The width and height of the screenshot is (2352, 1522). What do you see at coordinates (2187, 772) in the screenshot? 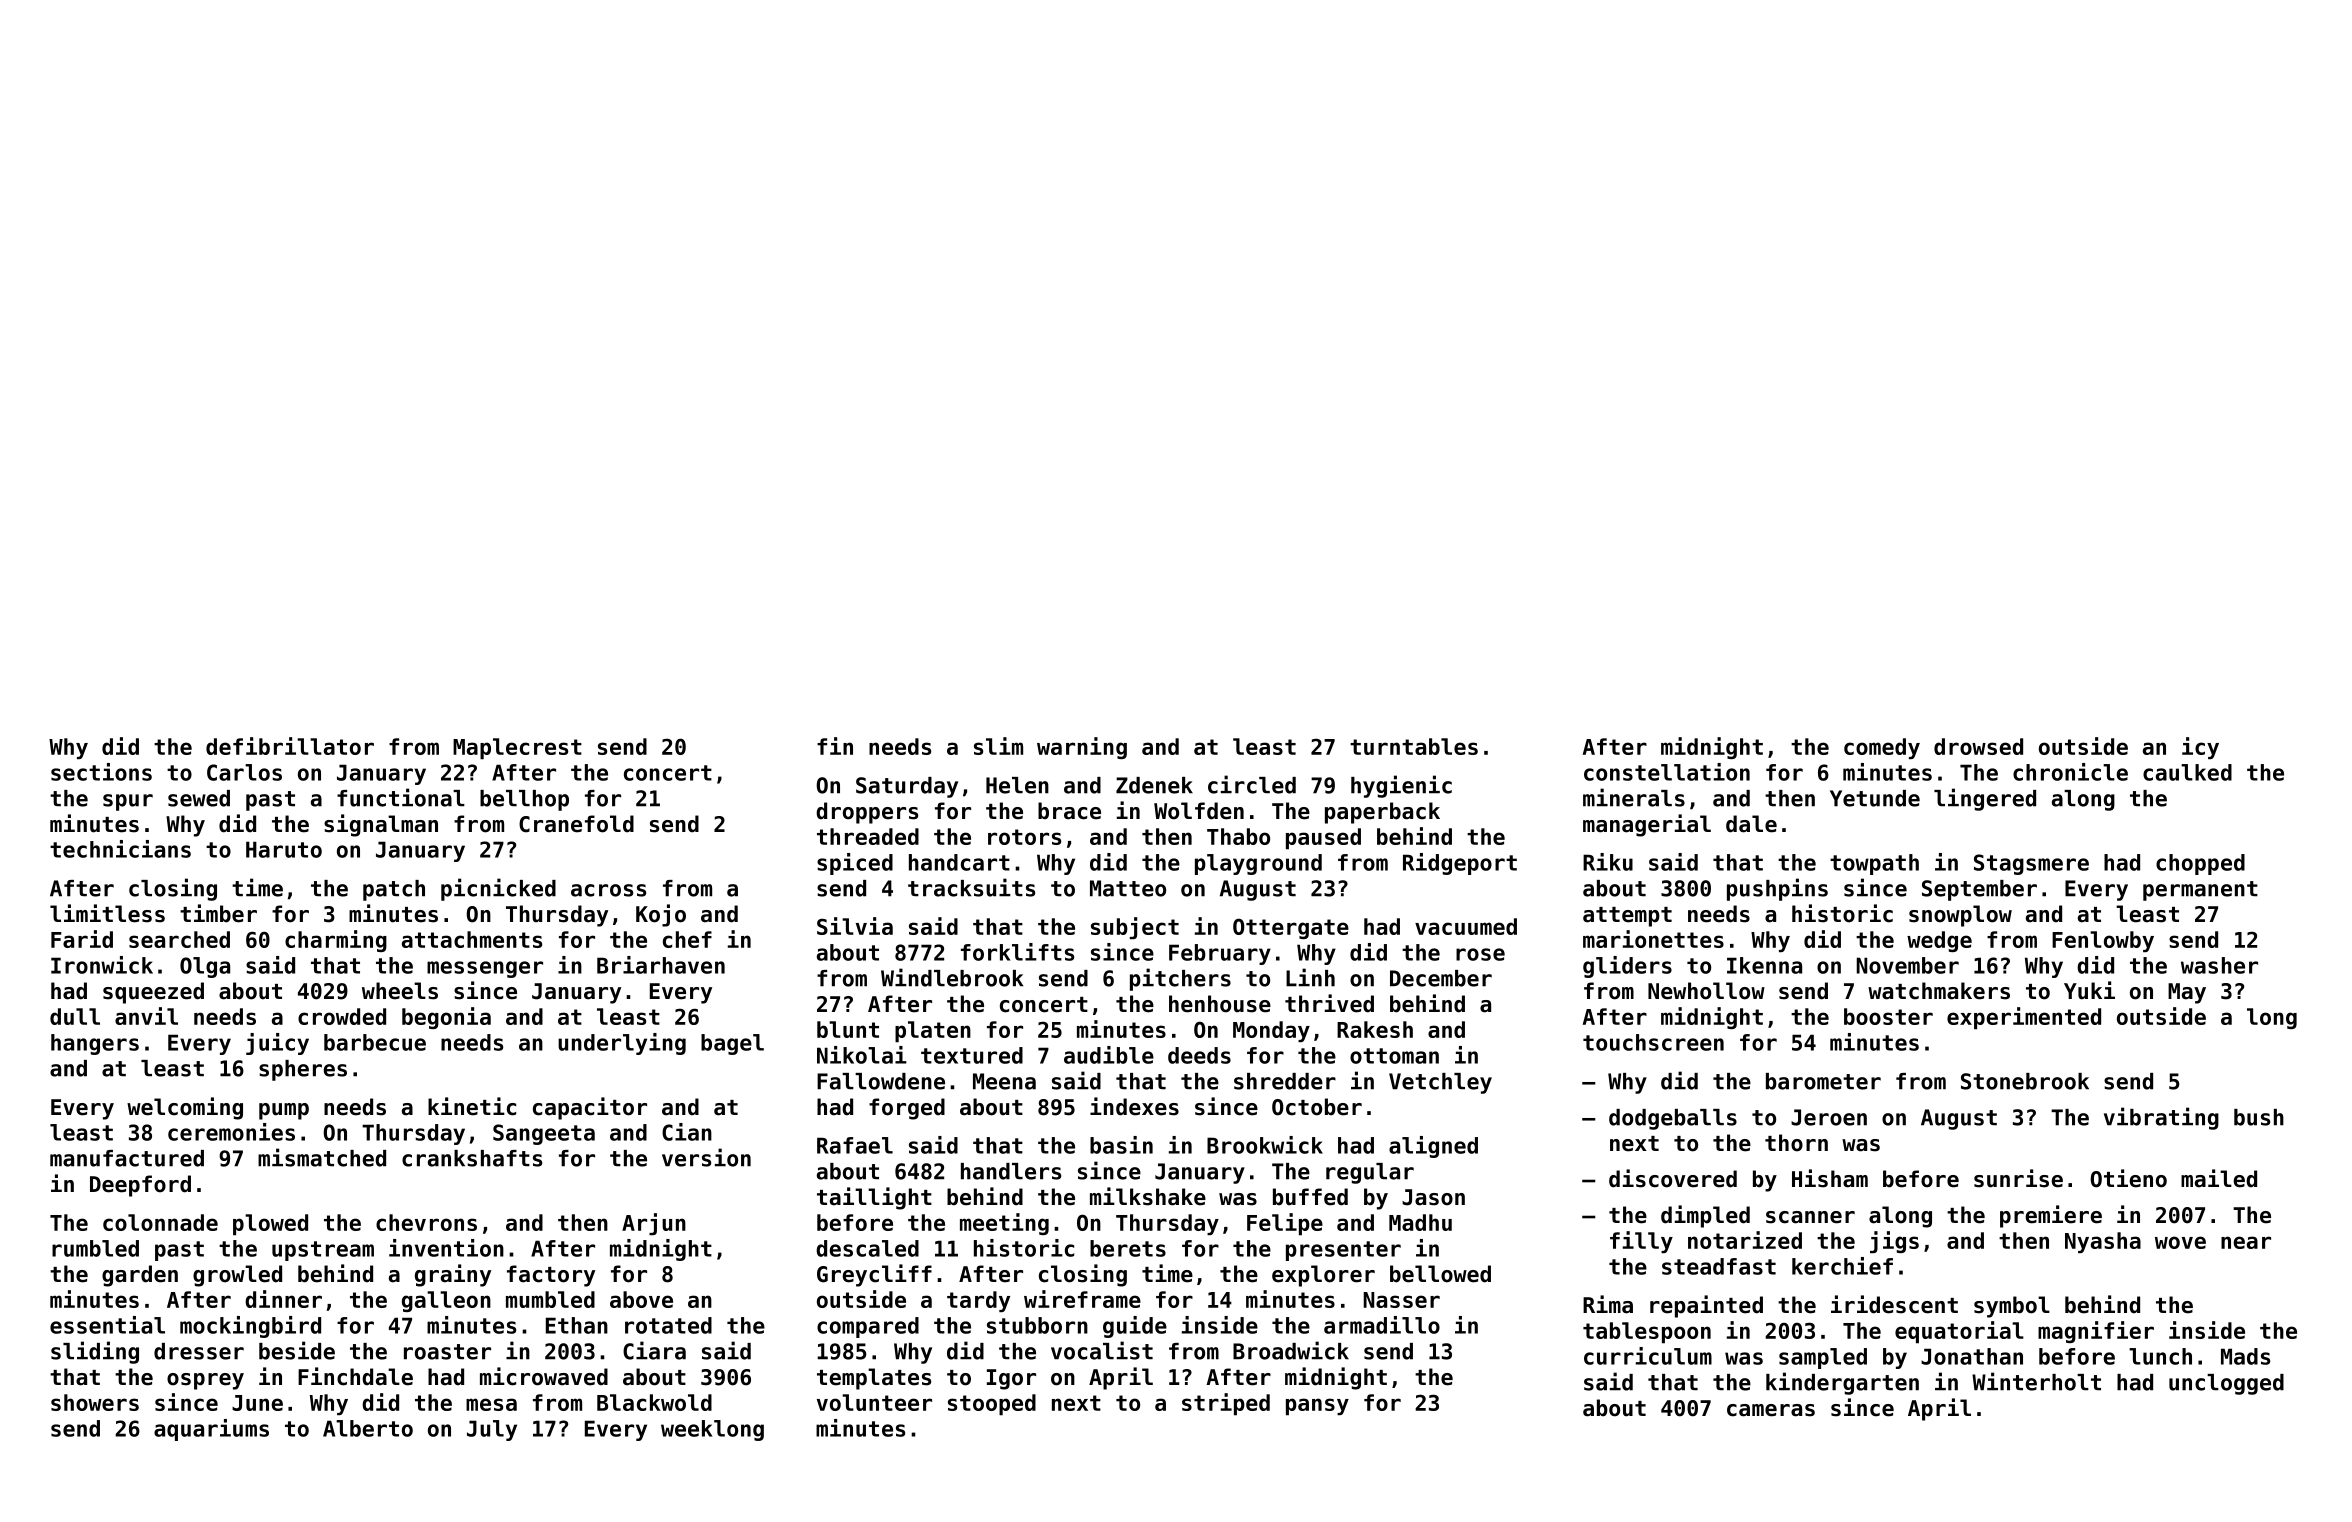
I see `caulked` at bounding box center [2187, 772].
